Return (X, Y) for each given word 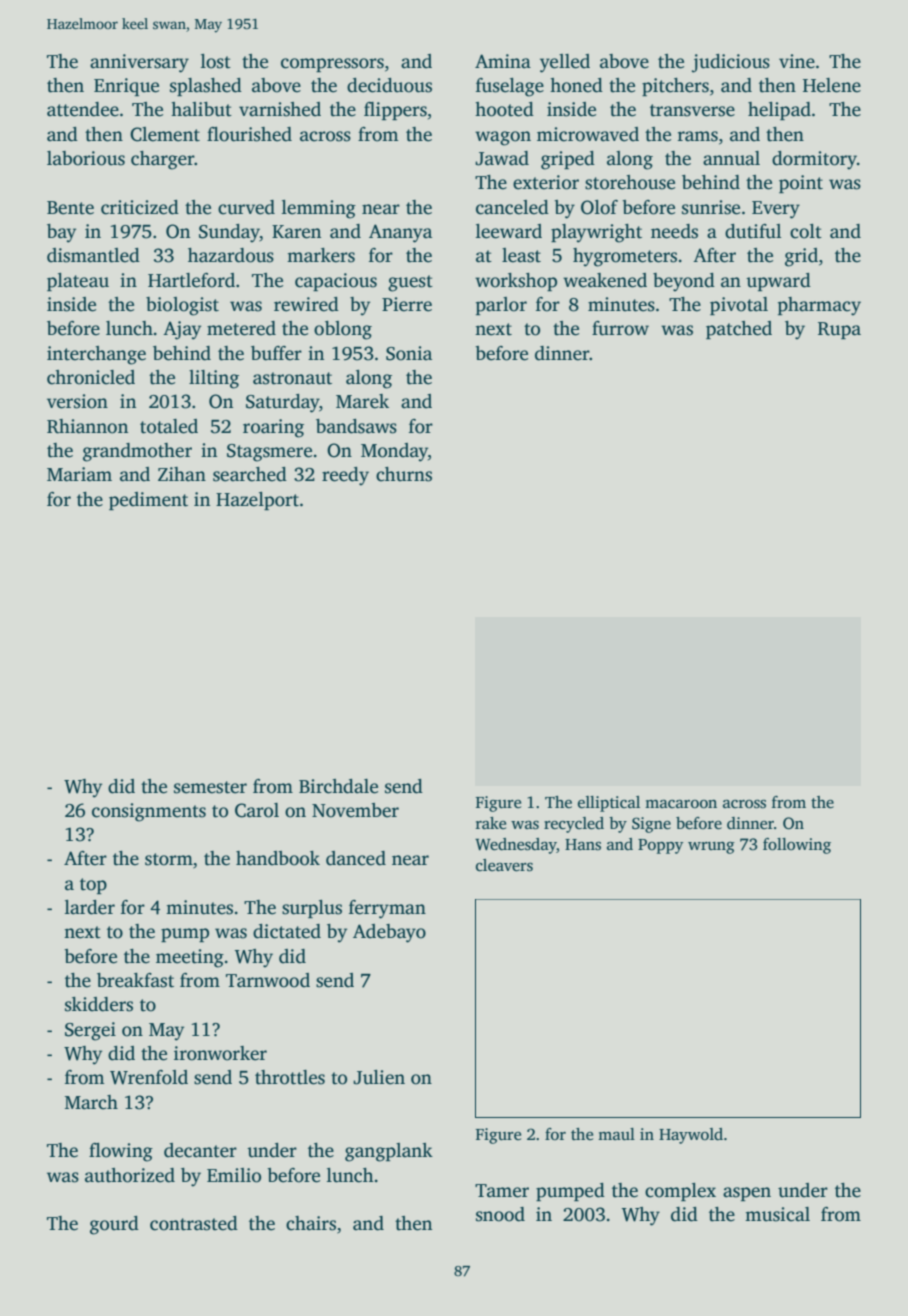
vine (797, 61)
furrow (620, 328)
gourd (114, 1225)
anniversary (139, 63)
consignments (149, 812)
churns (404, 474)
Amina (503, 61)
